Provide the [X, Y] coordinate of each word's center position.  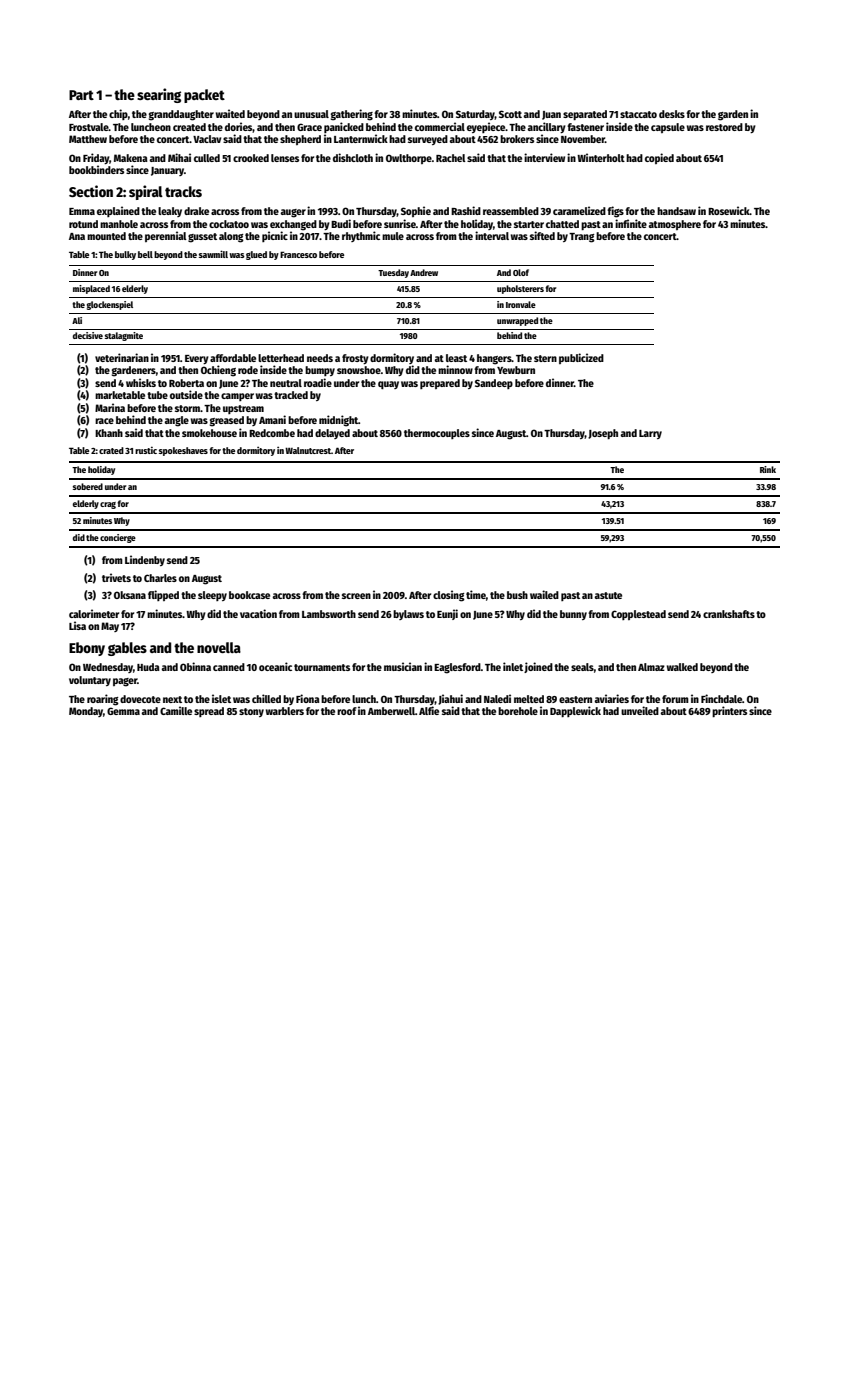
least [456, 358]
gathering [352, 115]
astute [608, 595]
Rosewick [729, 210]
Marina [110, 407]
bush [517, 595]
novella [219, 647]
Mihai [179, 157]
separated [585, 115]
